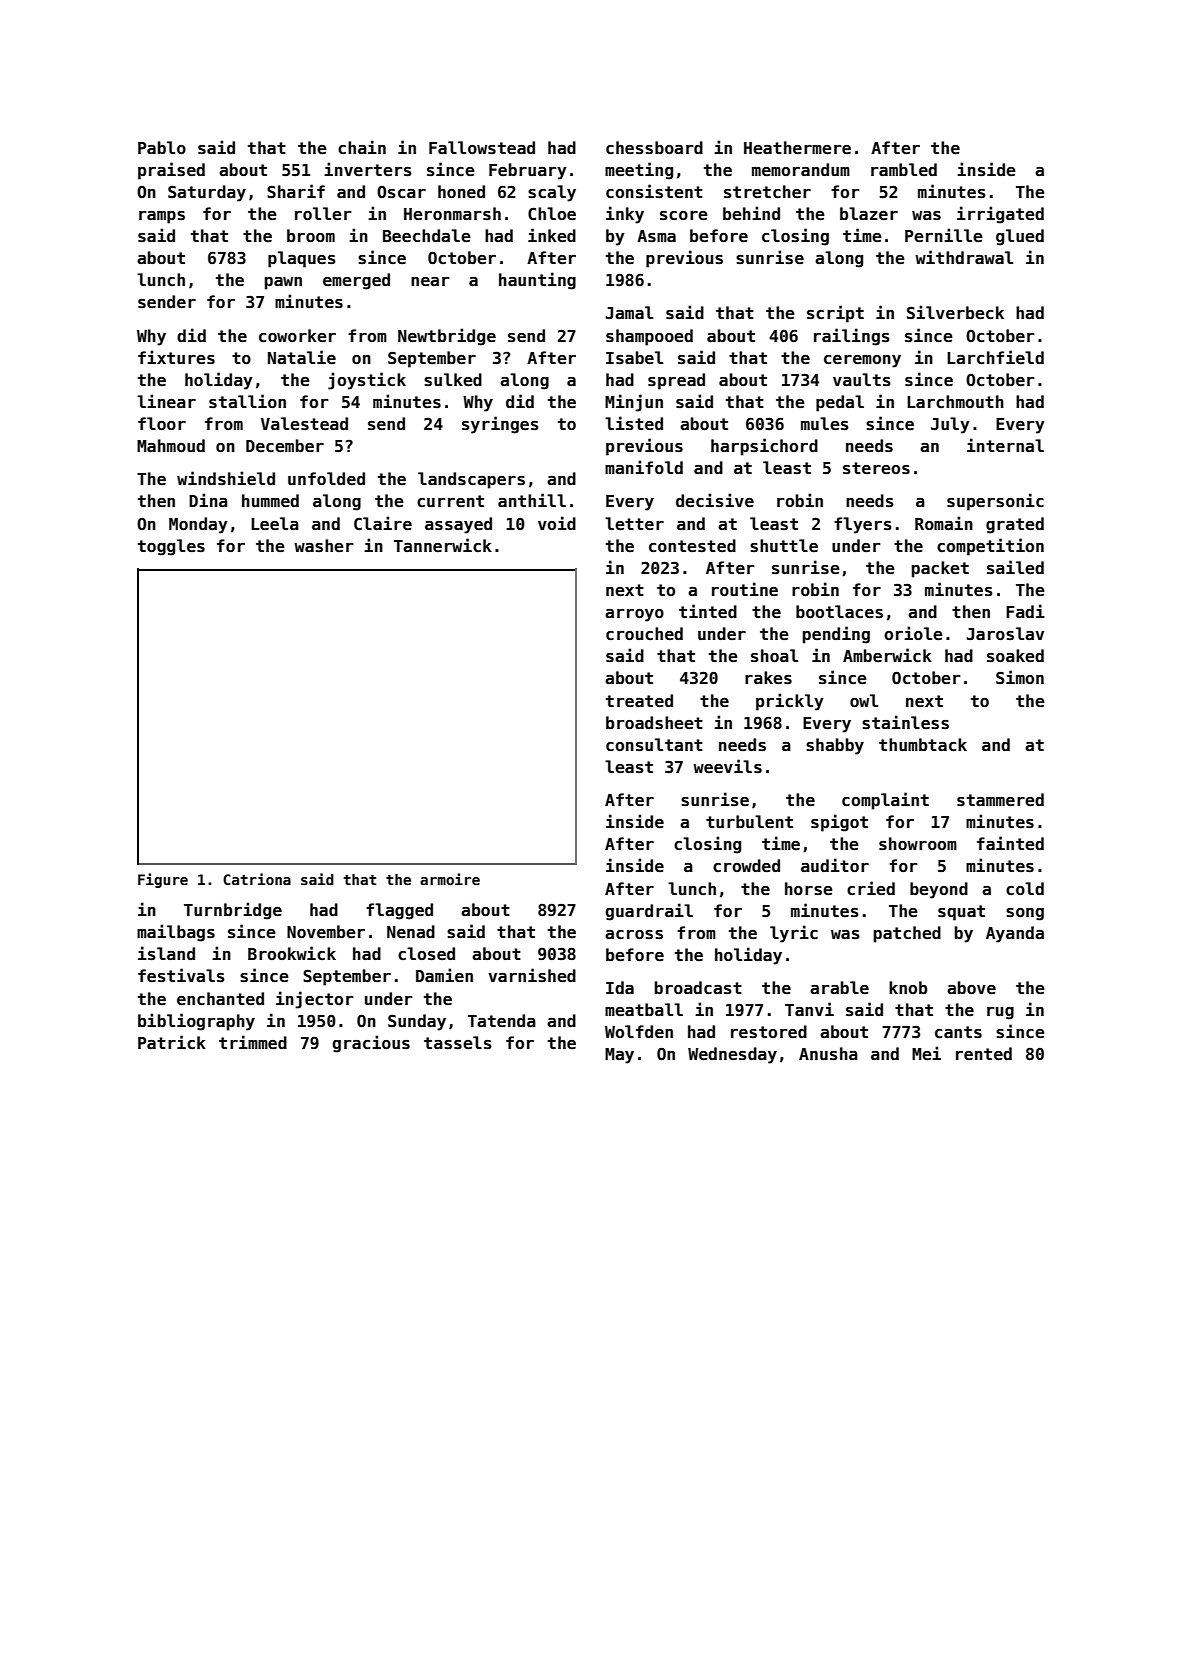  I want to click on Brookwick, so click(292, 953).
